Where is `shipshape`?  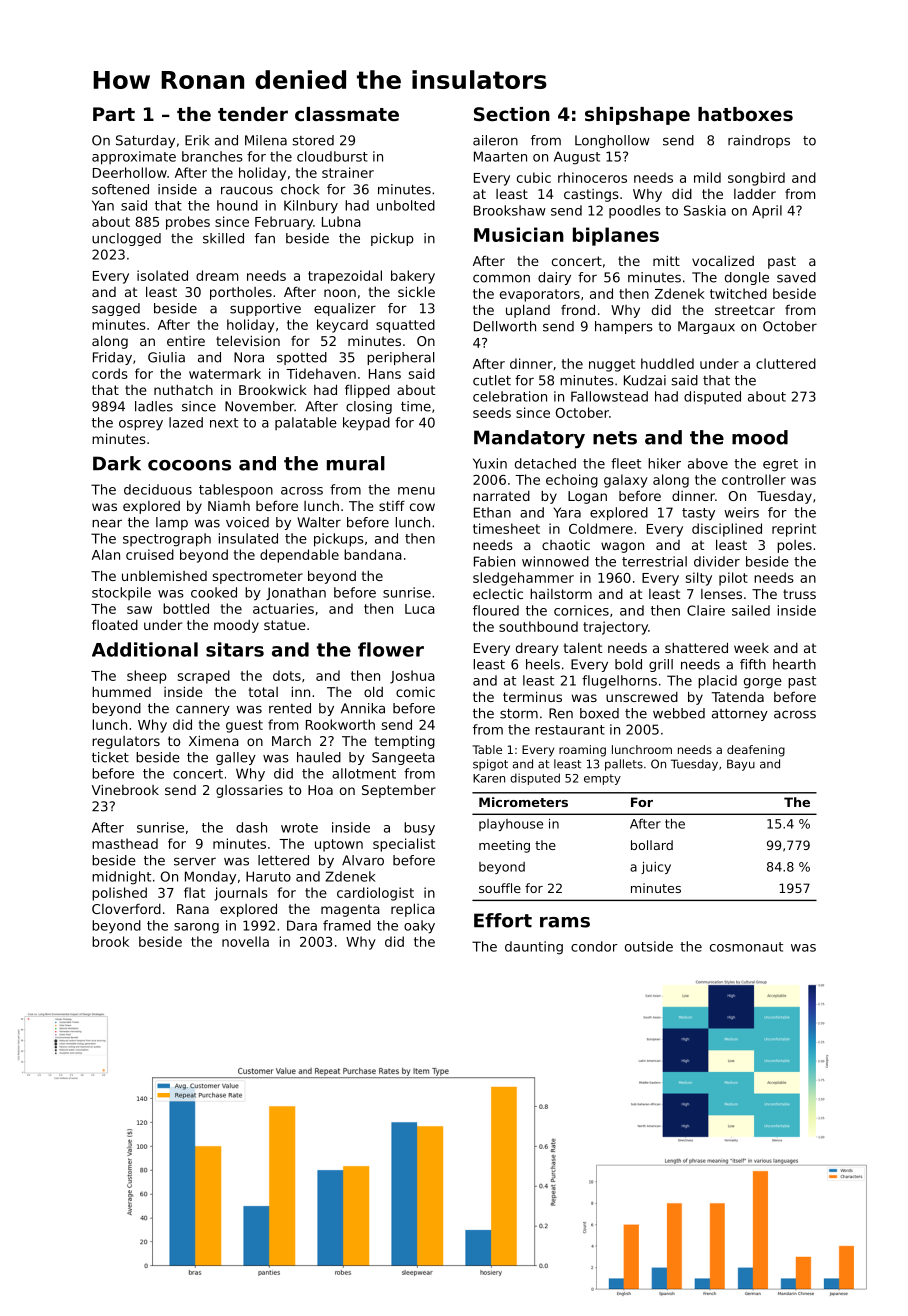
shipshape is located at coordinates (637, 116).
